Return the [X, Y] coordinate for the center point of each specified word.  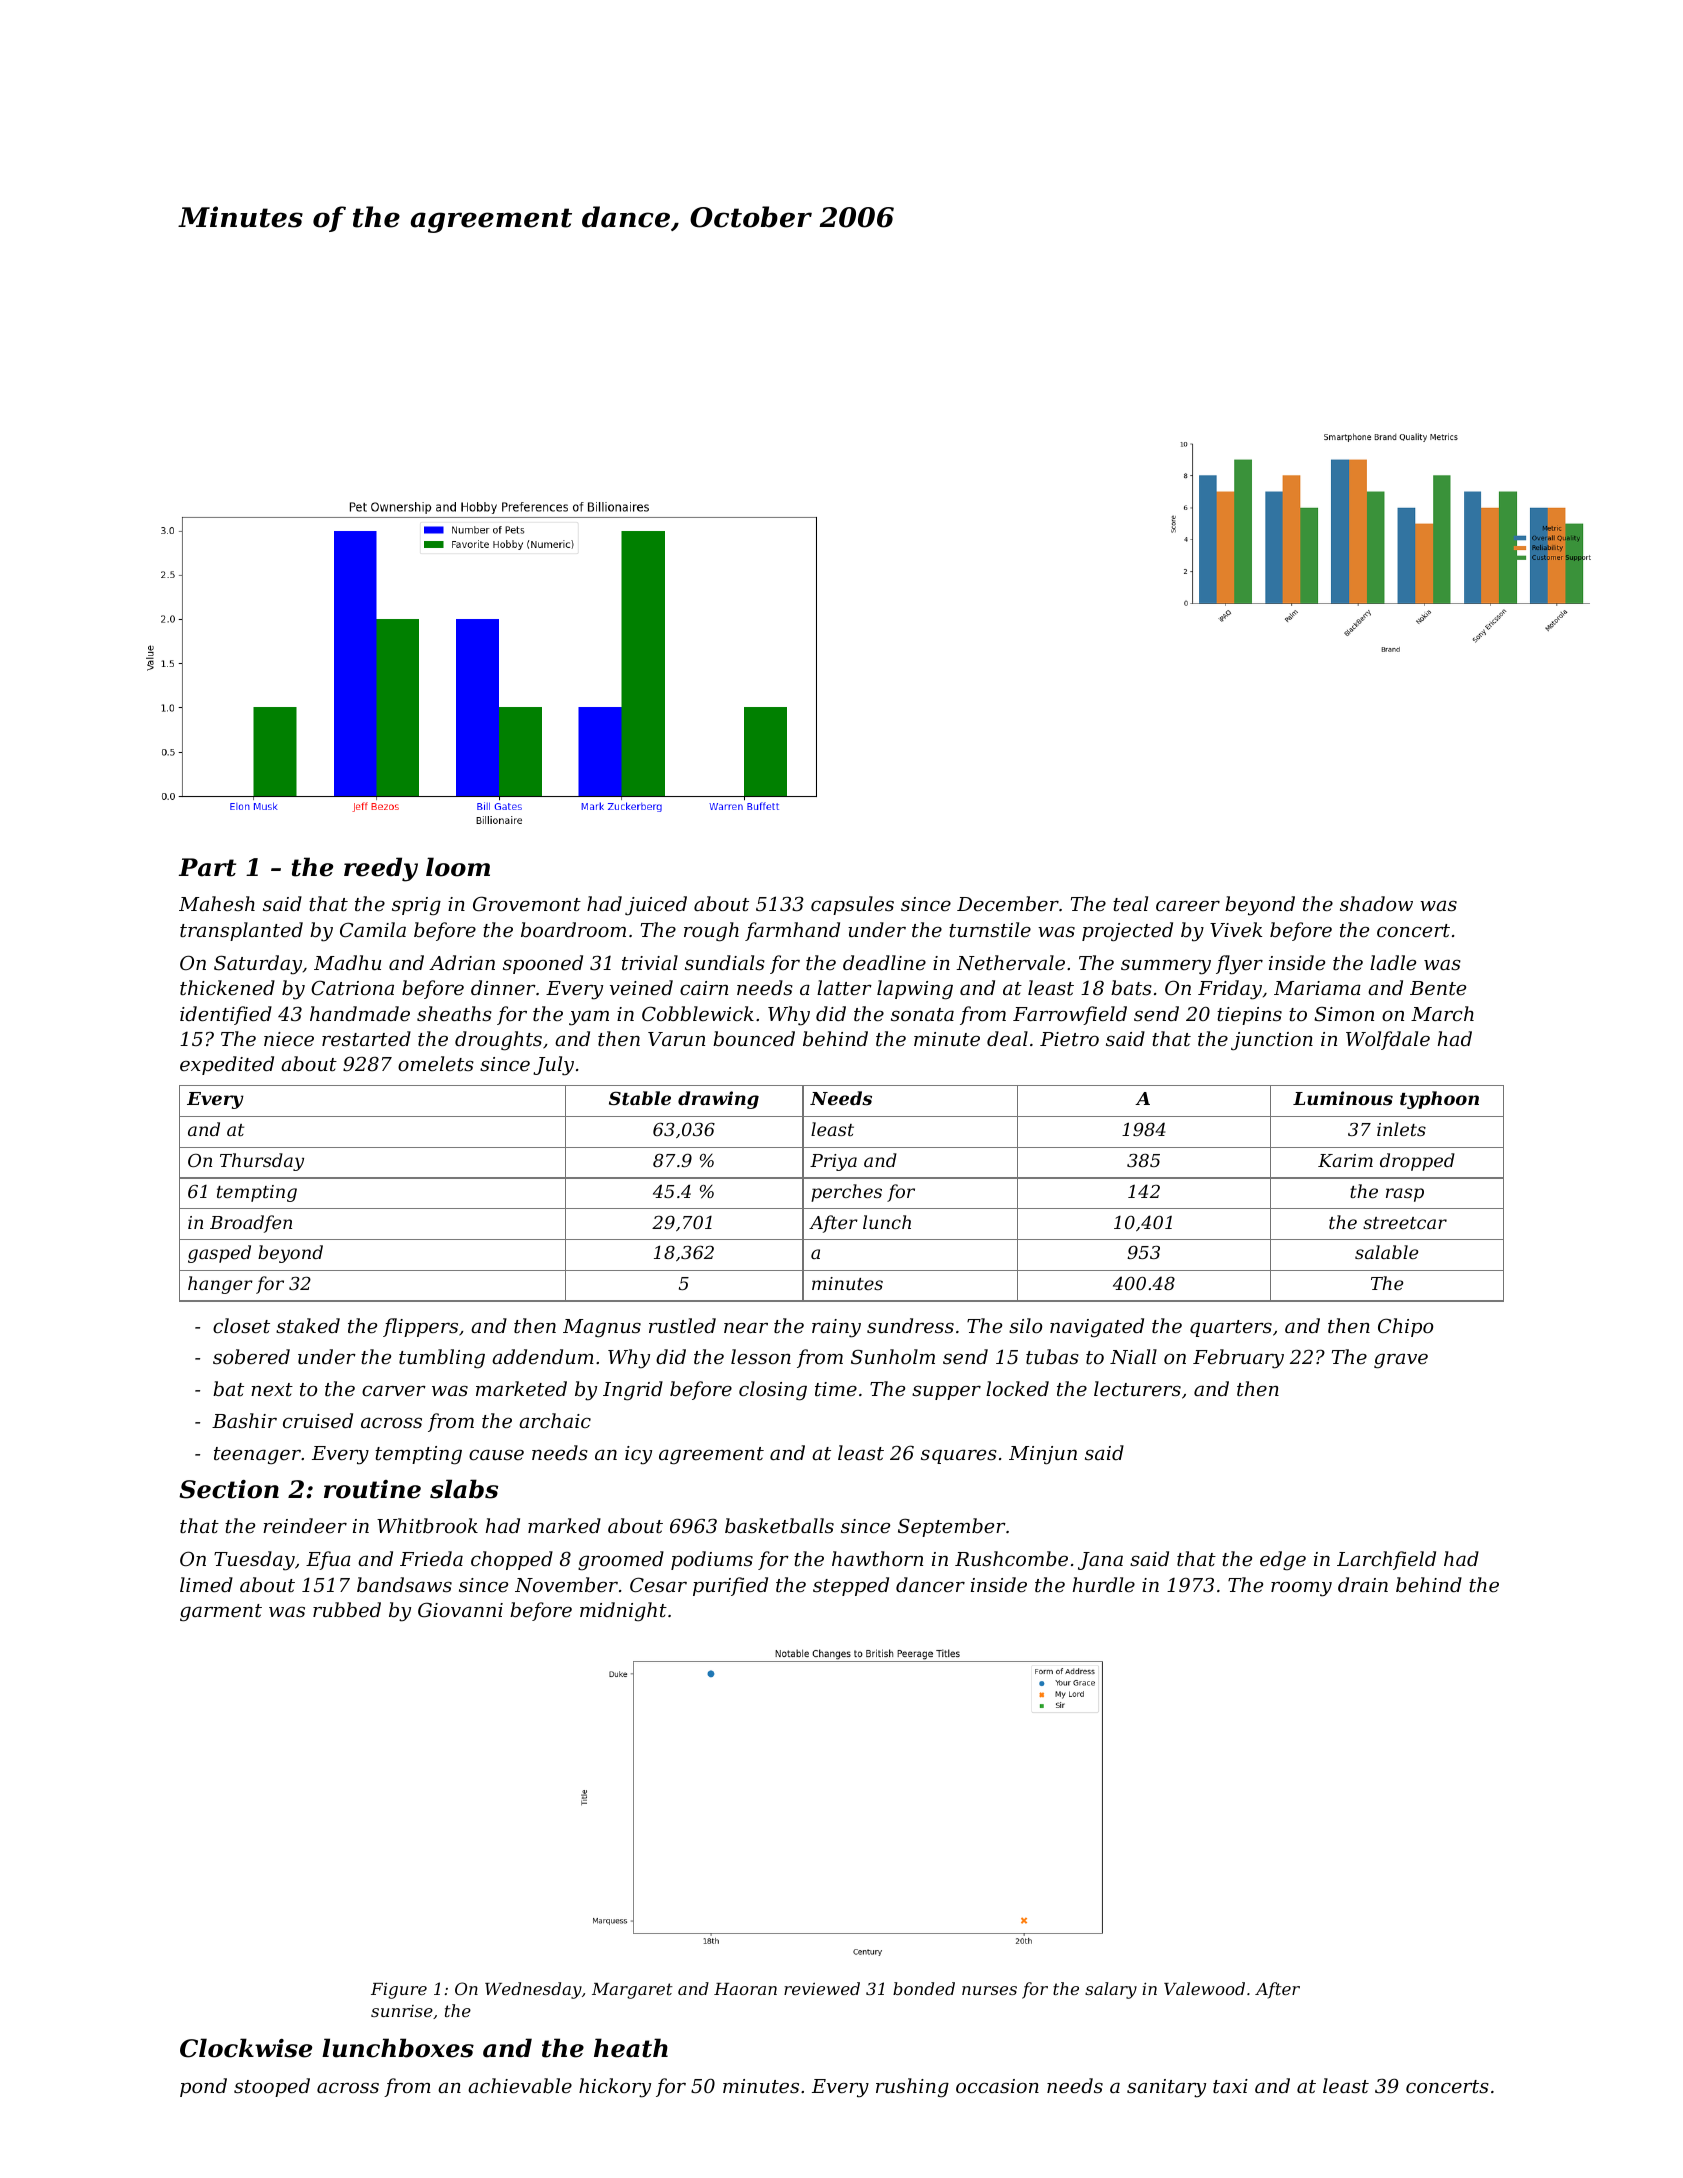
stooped [272, 2087]
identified [226, 1015]
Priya [833, 1162]
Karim [1345, 1160]
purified [730, 1586]
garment [221, 1613]
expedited [227, 1065]
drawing [718, 1100]
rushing [912, 2088]
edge [1283, 1560]
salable [1386, 1252]
